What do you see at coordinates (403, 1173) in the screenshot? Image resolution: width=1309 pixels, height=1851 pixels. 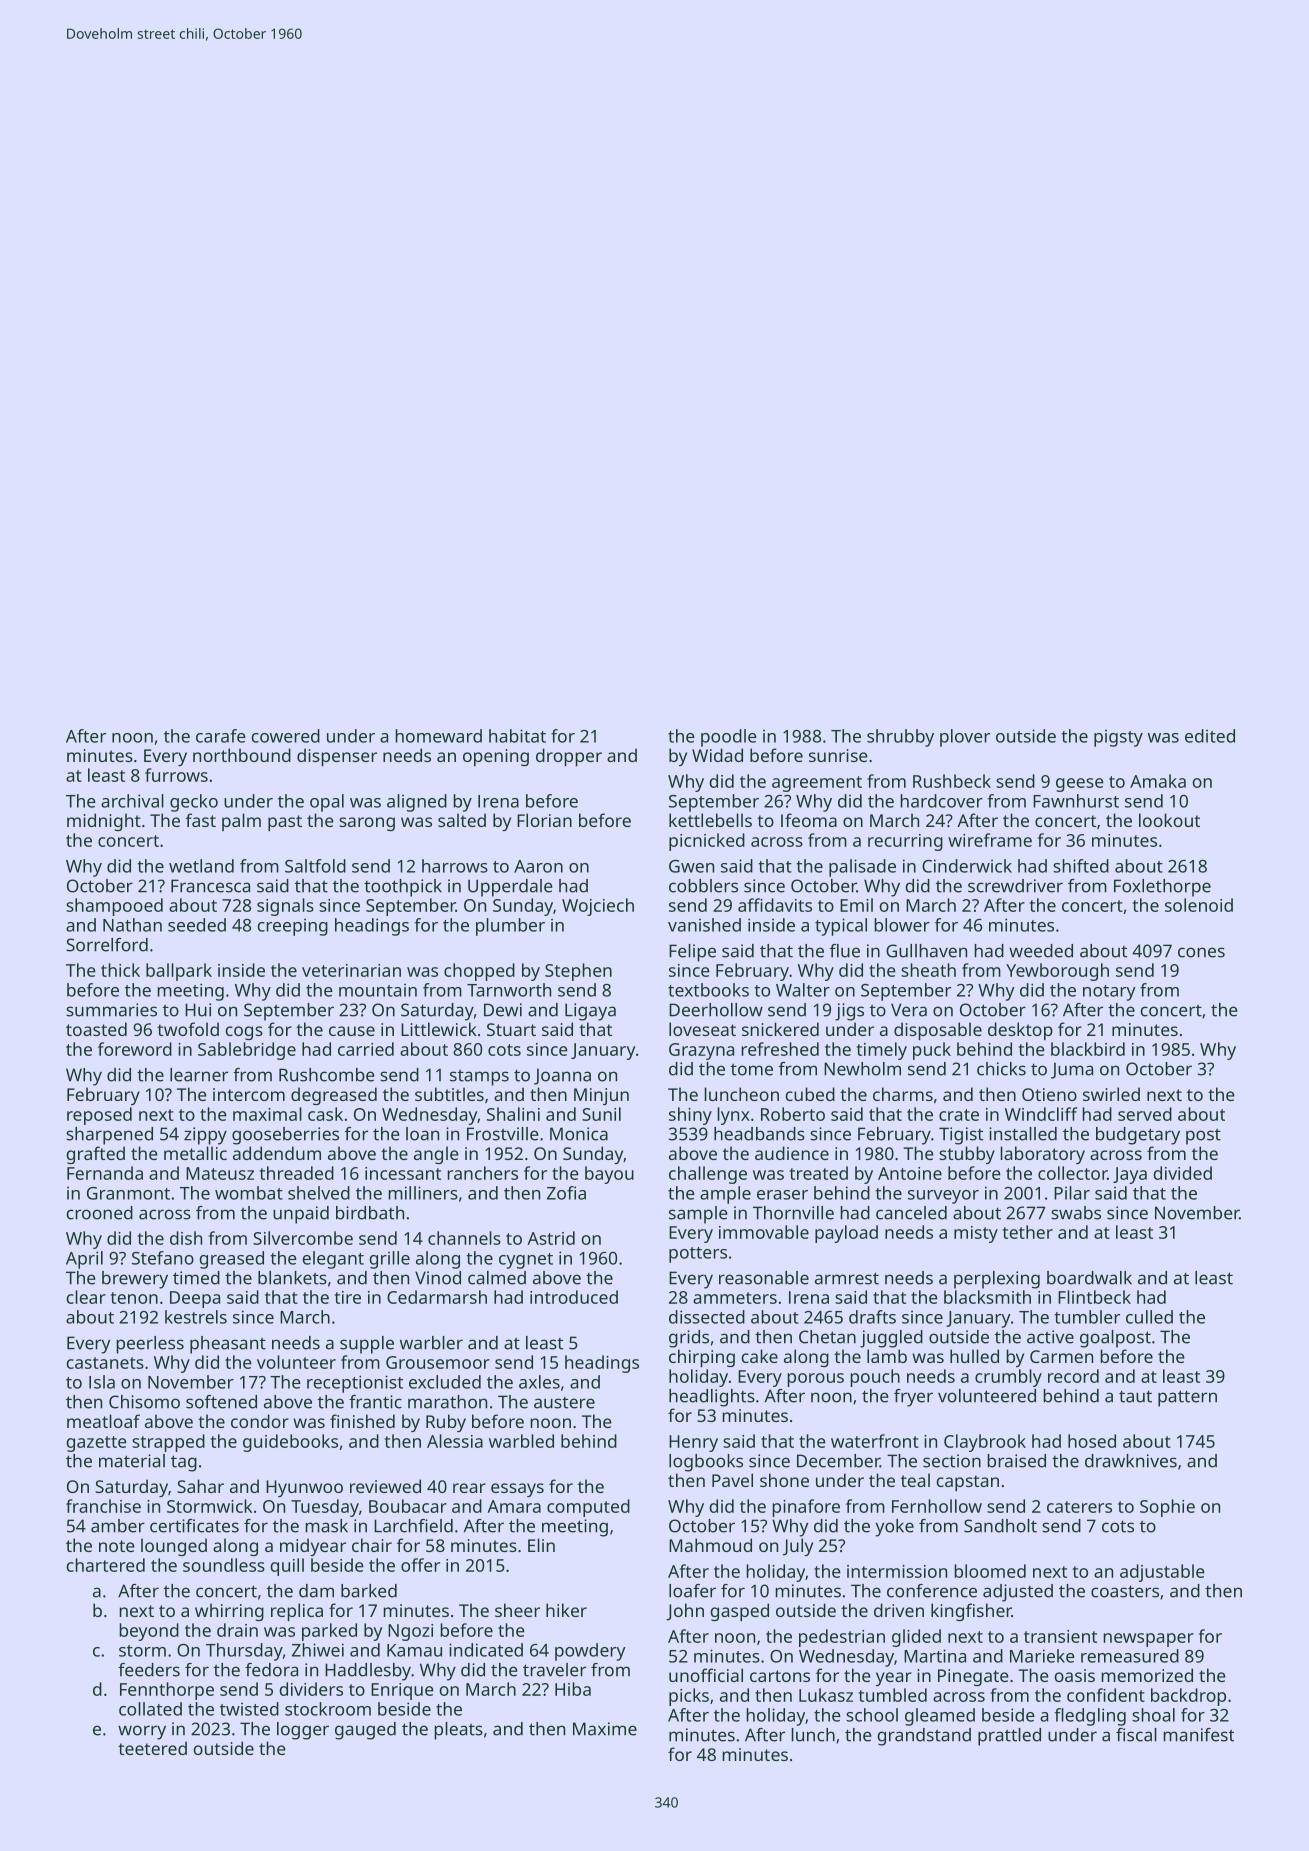 I see `incessant` at bounding box center [403, 1173].
